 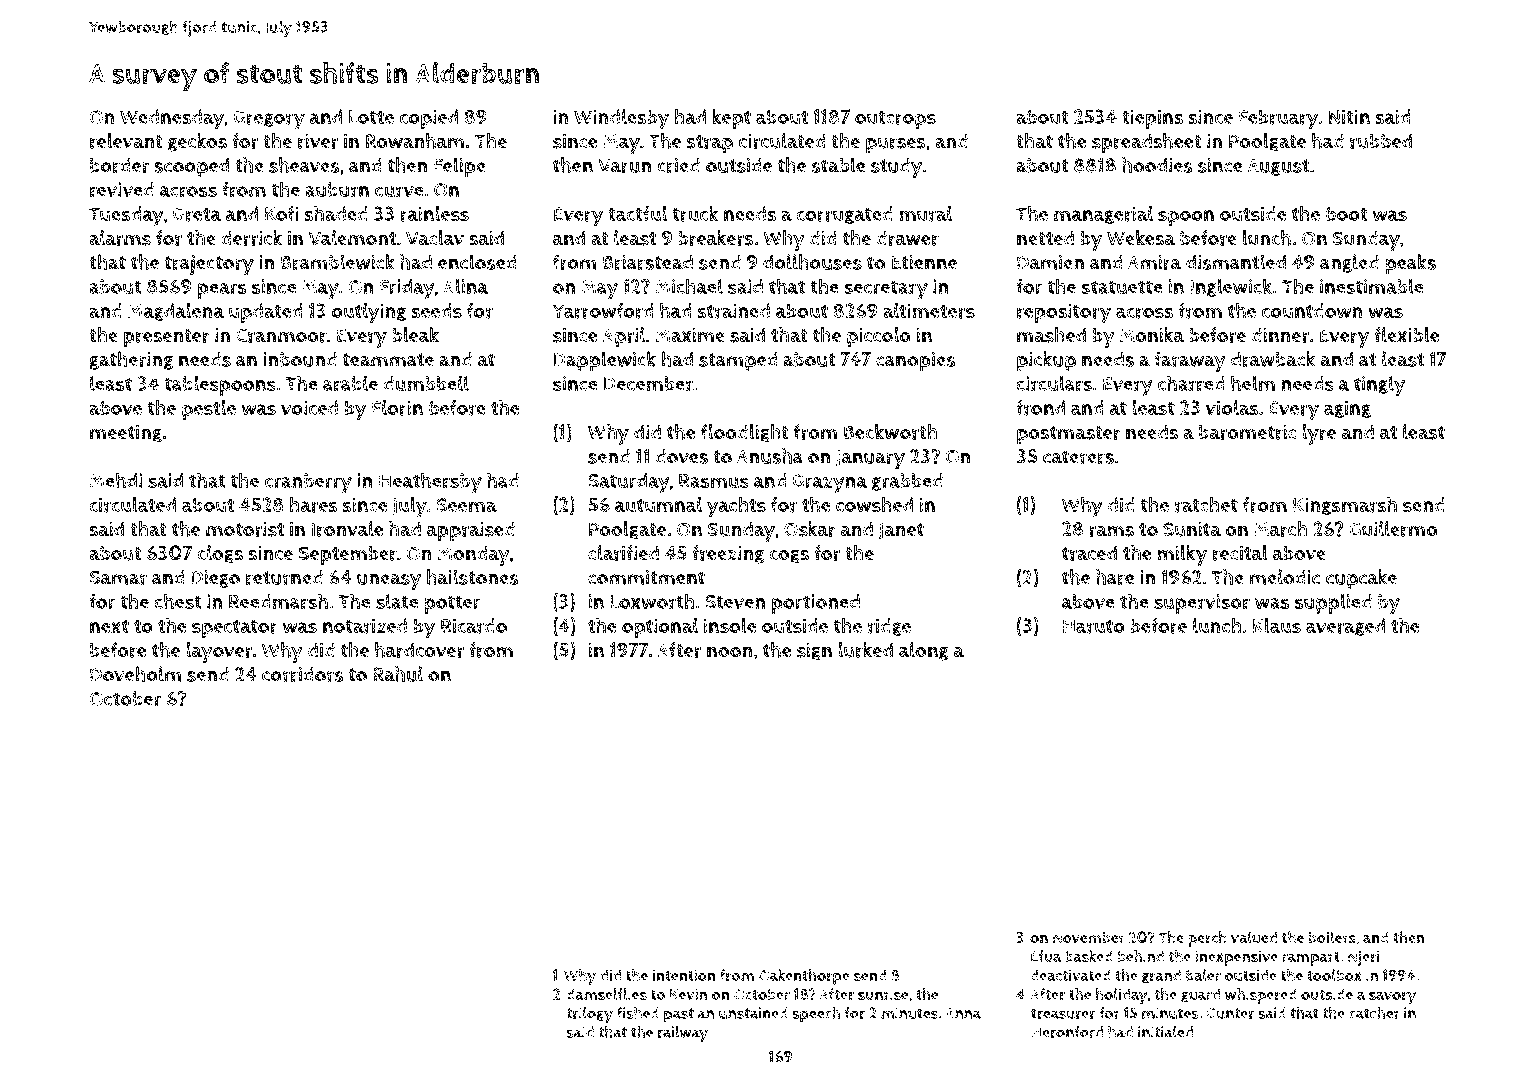 I want to click on Monday, so click(x=474, y=555).
